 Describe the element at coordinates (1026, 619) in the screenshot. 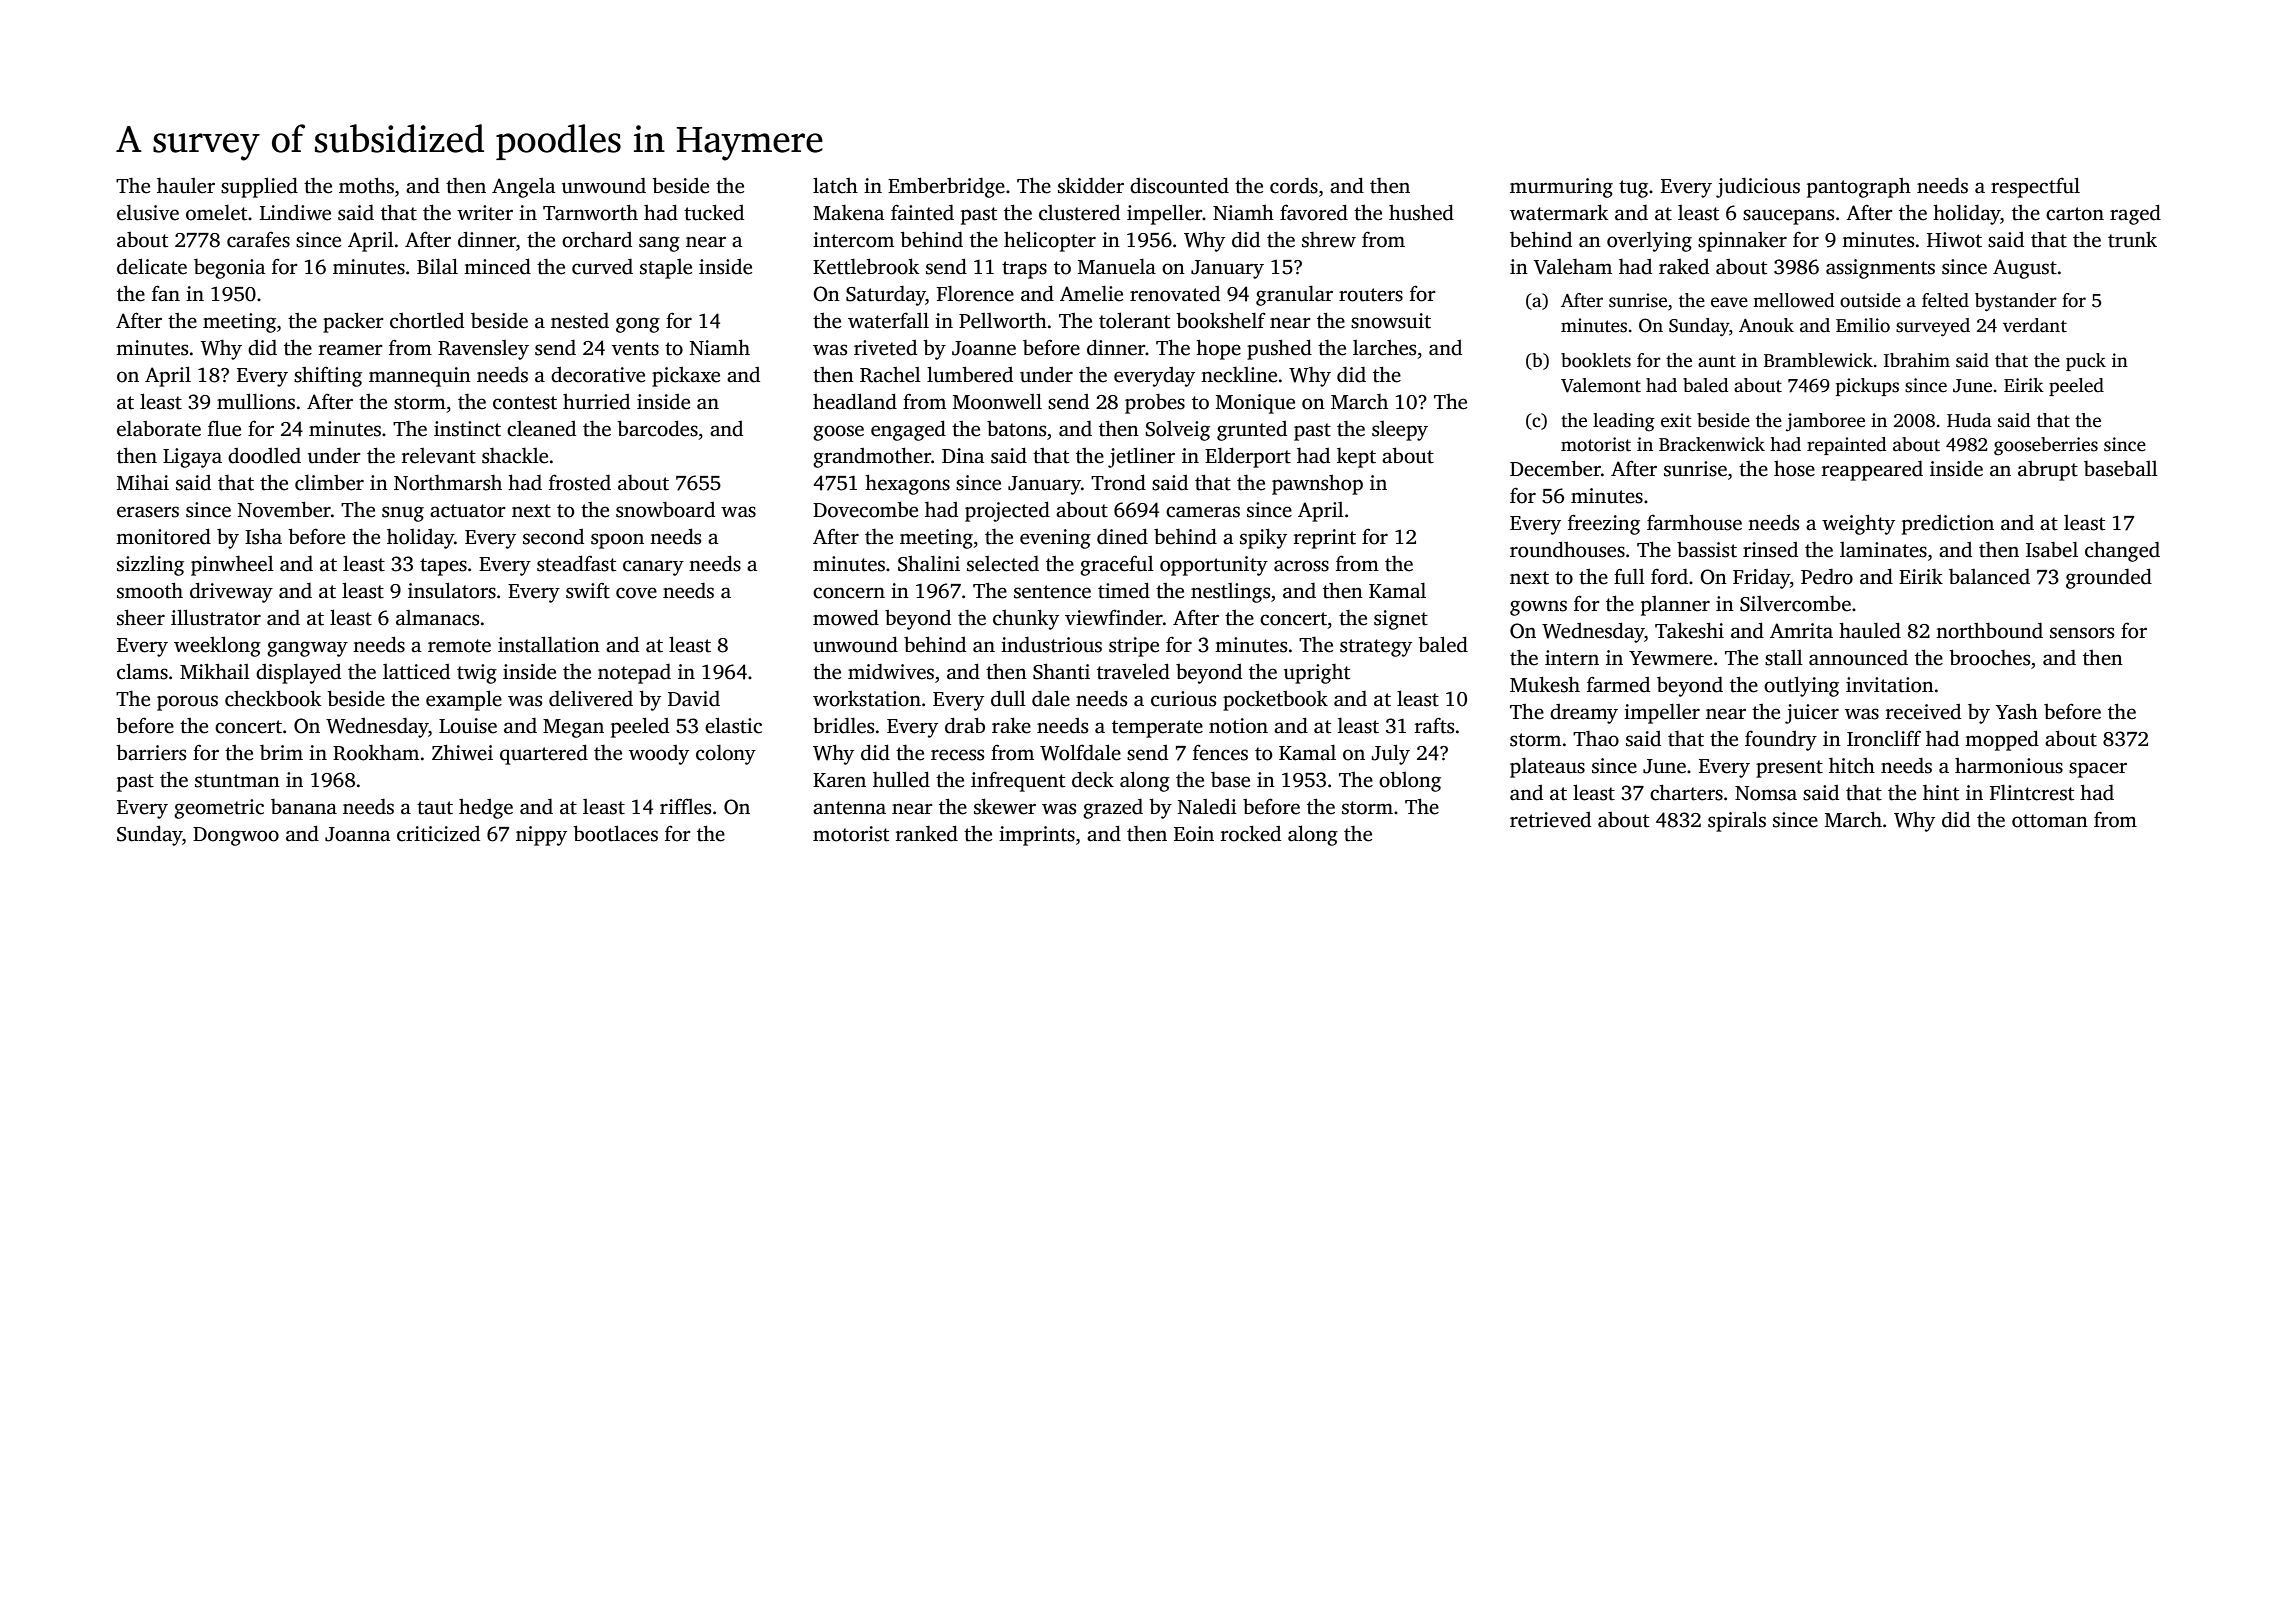

I see `chunky` at that location.
